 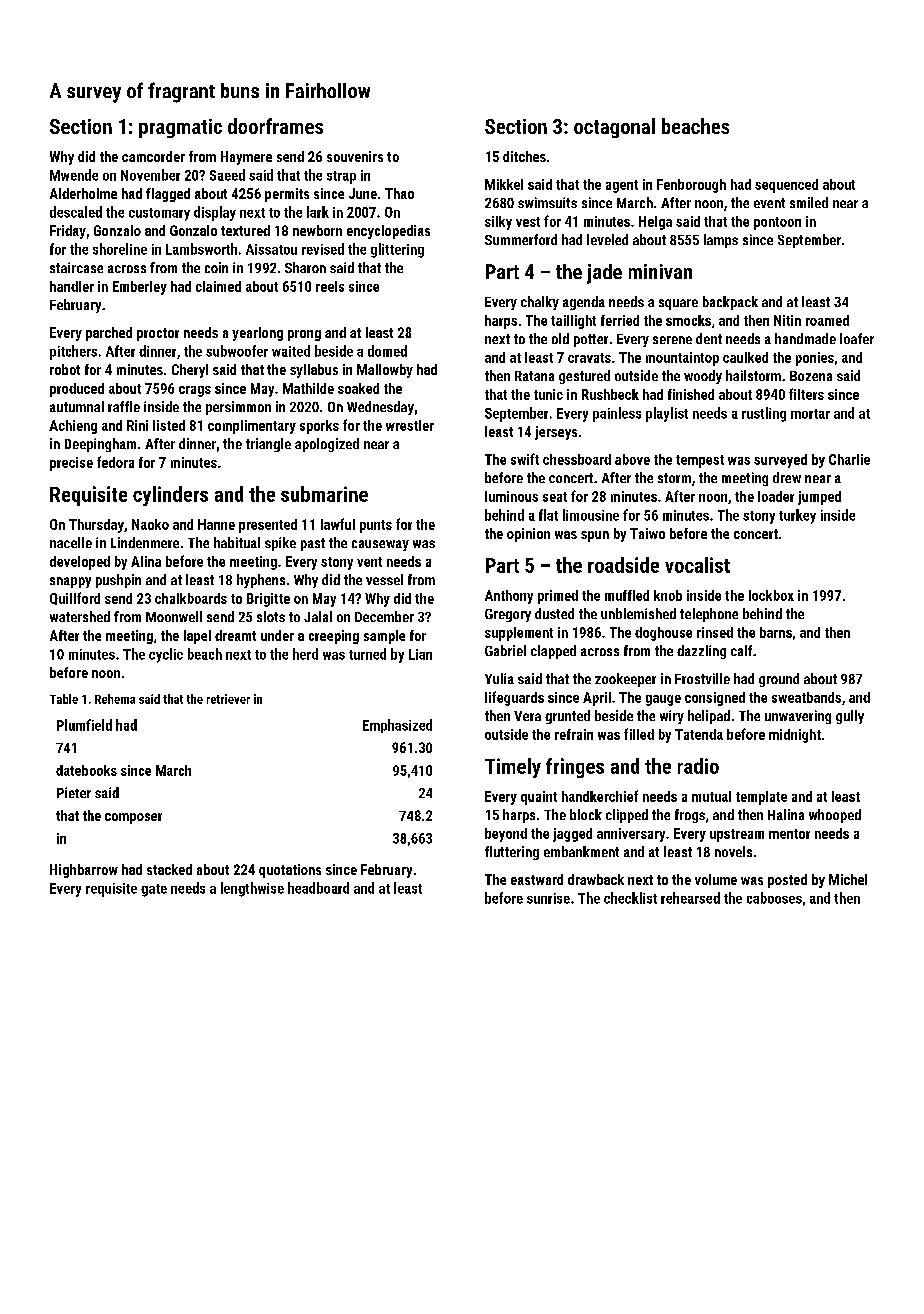 I want to click on sweatbands, so click(x=806, y=697).
